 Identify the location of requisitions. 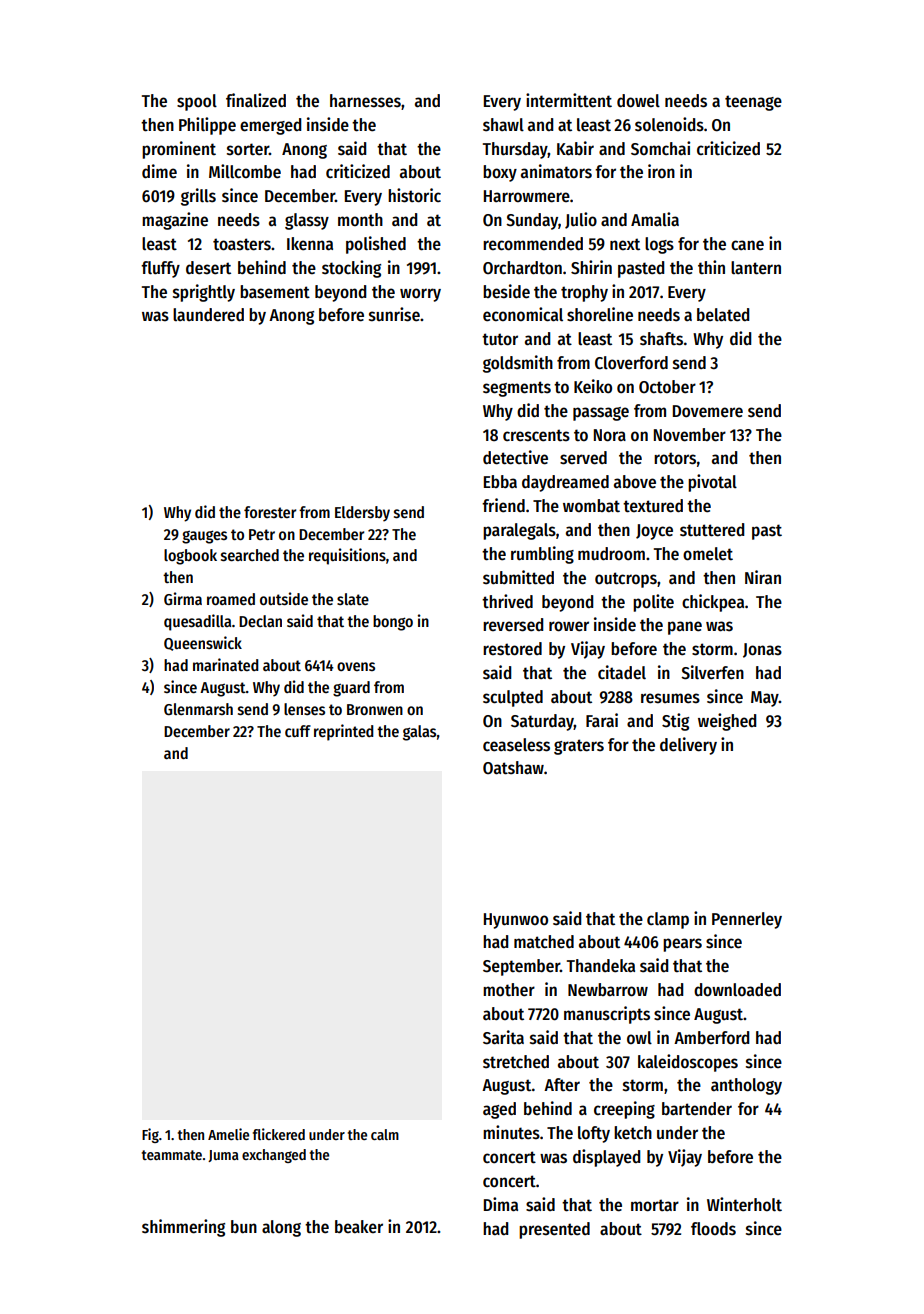
(347, 556).
